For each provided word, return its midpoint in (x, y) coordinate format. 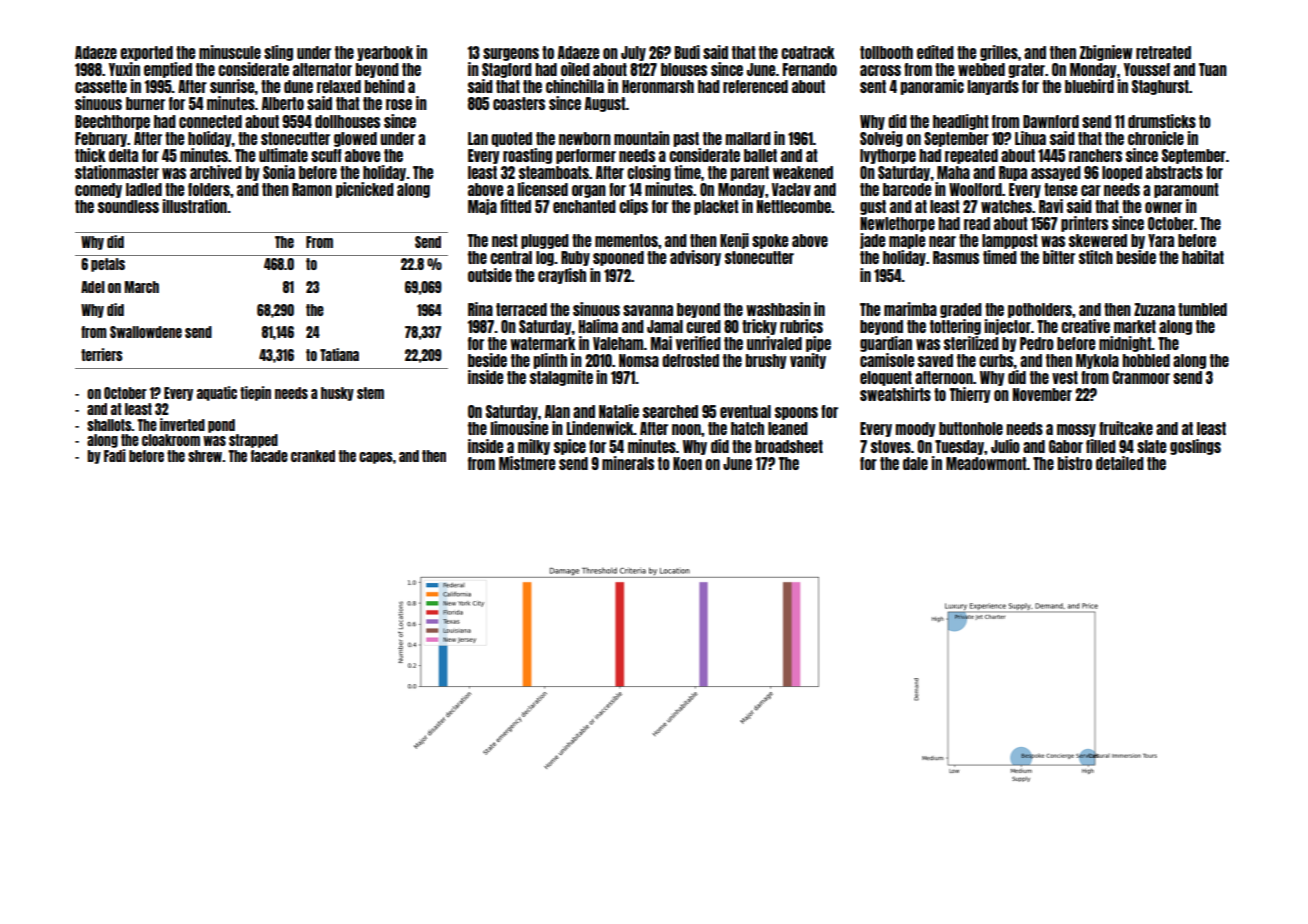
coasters (519, 103)
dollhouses (347, 121)
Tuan (1213, 69)
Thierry (970, 395)
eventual (745, 411)
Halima (598, 326)
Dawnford (1051, 121)
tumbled (1202, 309)
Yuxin (124, 69)
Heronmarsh (658, 86)
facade (269, 456)
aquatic (217, 393)
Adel (93, 287)
